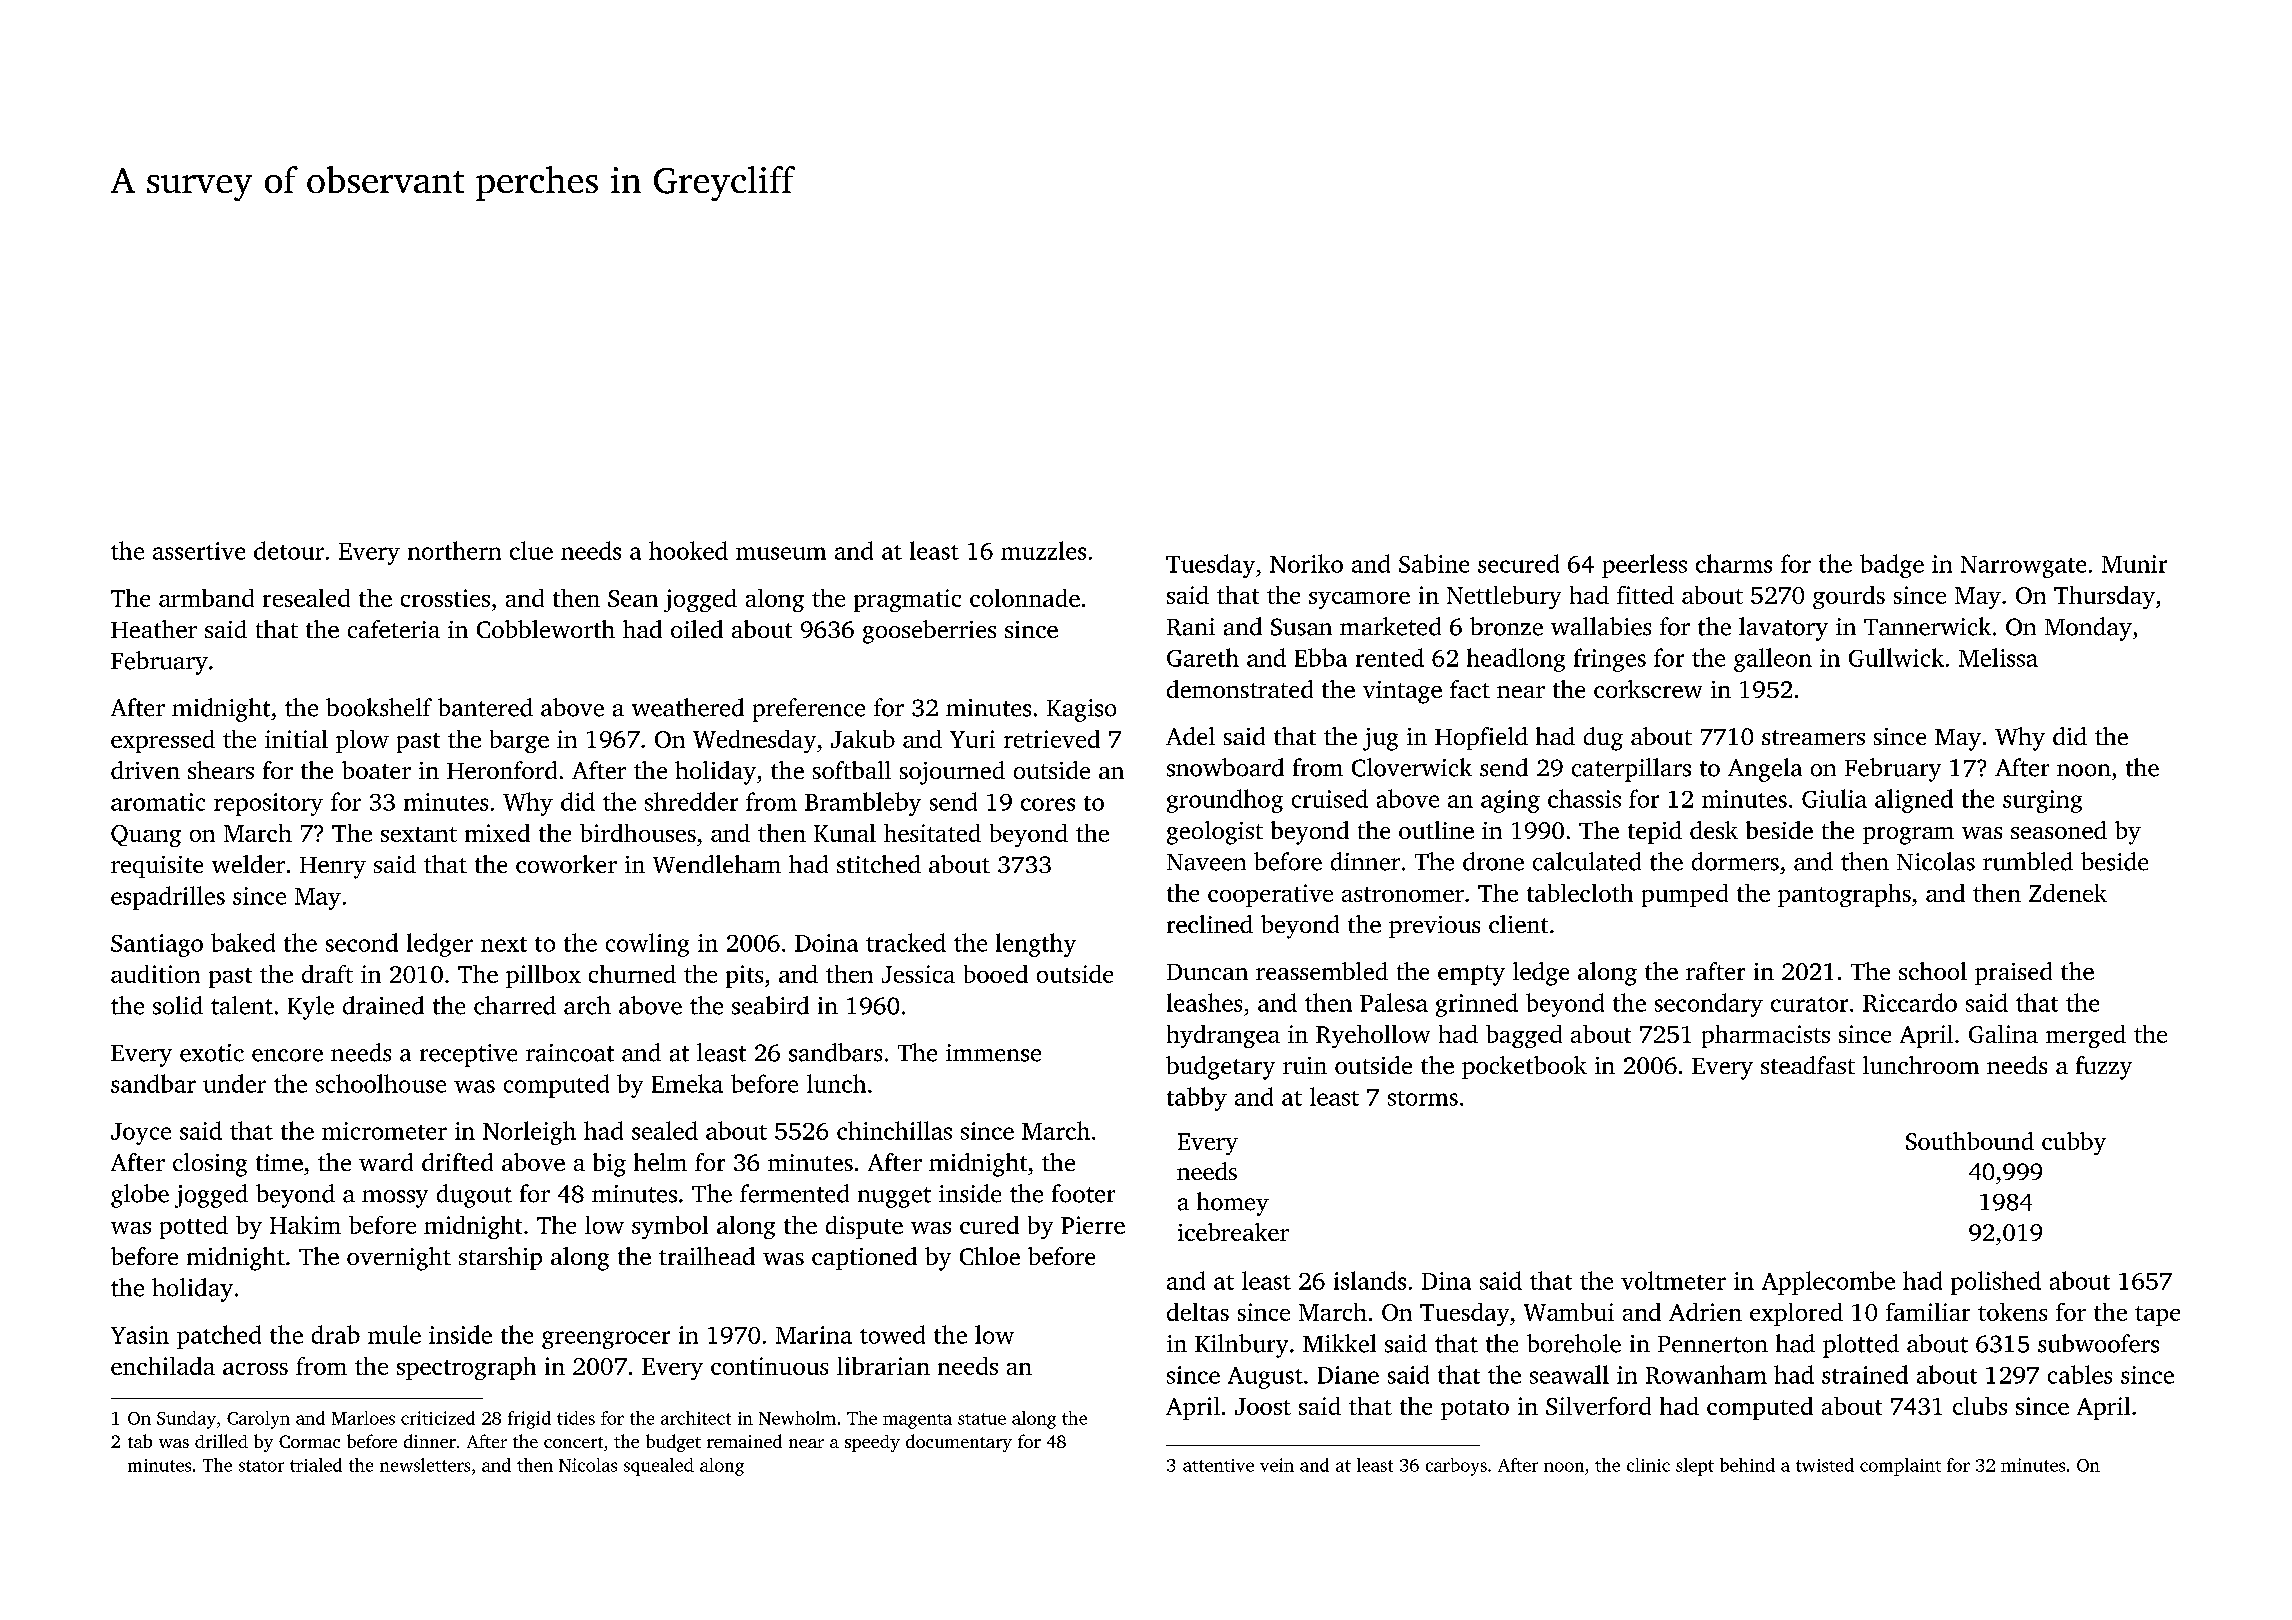  What do you see at coordinates (1043, 550) in the page?
I see `muzzles` at bounding box center [1043, 550].
